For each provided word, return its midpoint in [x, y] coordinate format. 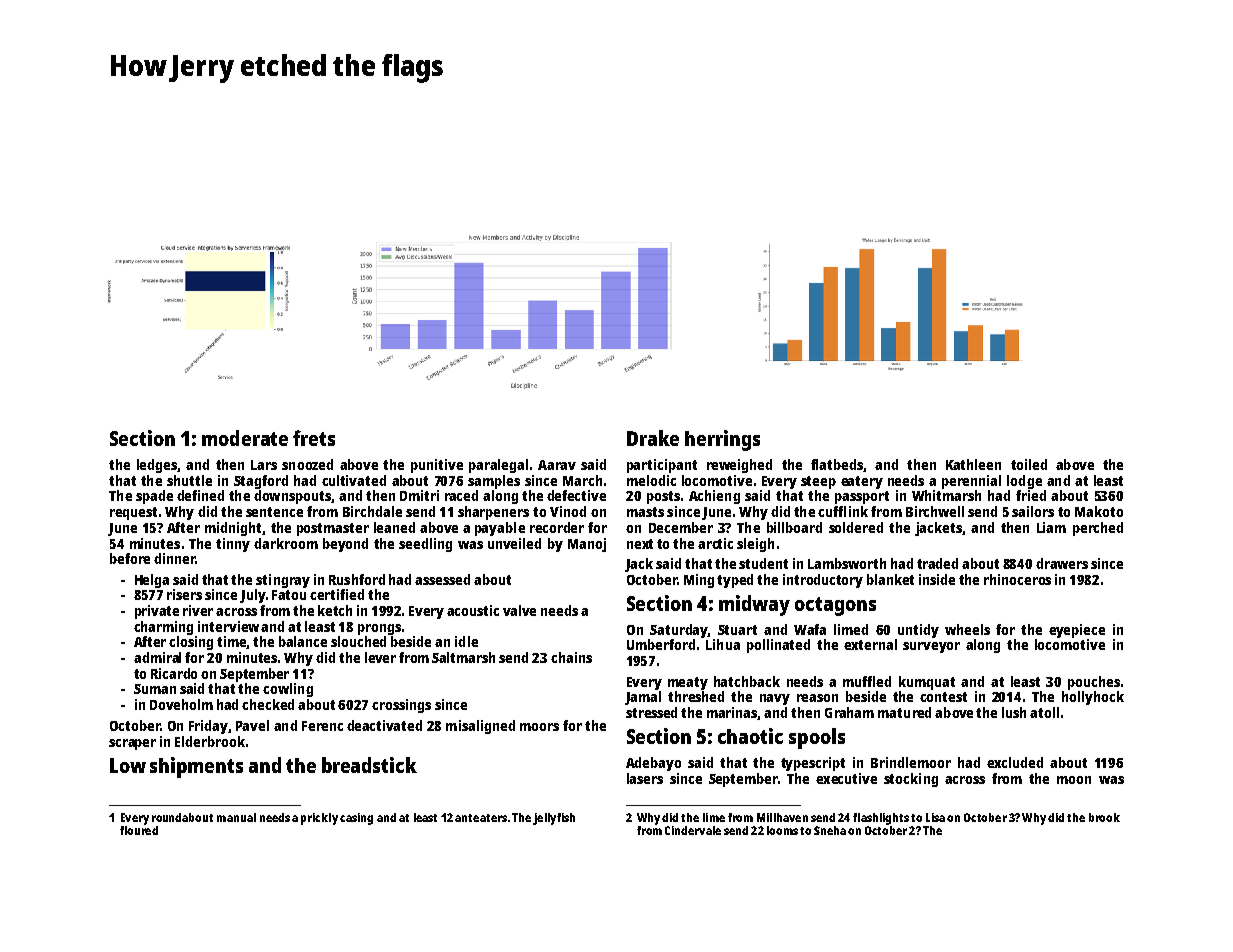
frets [314, 438]
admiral [157, 657]
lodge [1024, 482]
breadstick [369, 765]
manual [236, 817]
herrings [722, 440]
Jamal [643, 698]
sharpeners [493, 513]
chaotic [750, 736]
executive [846, 778]
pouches [1094, 683]
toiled [1029, 464]
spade [154, 497]
